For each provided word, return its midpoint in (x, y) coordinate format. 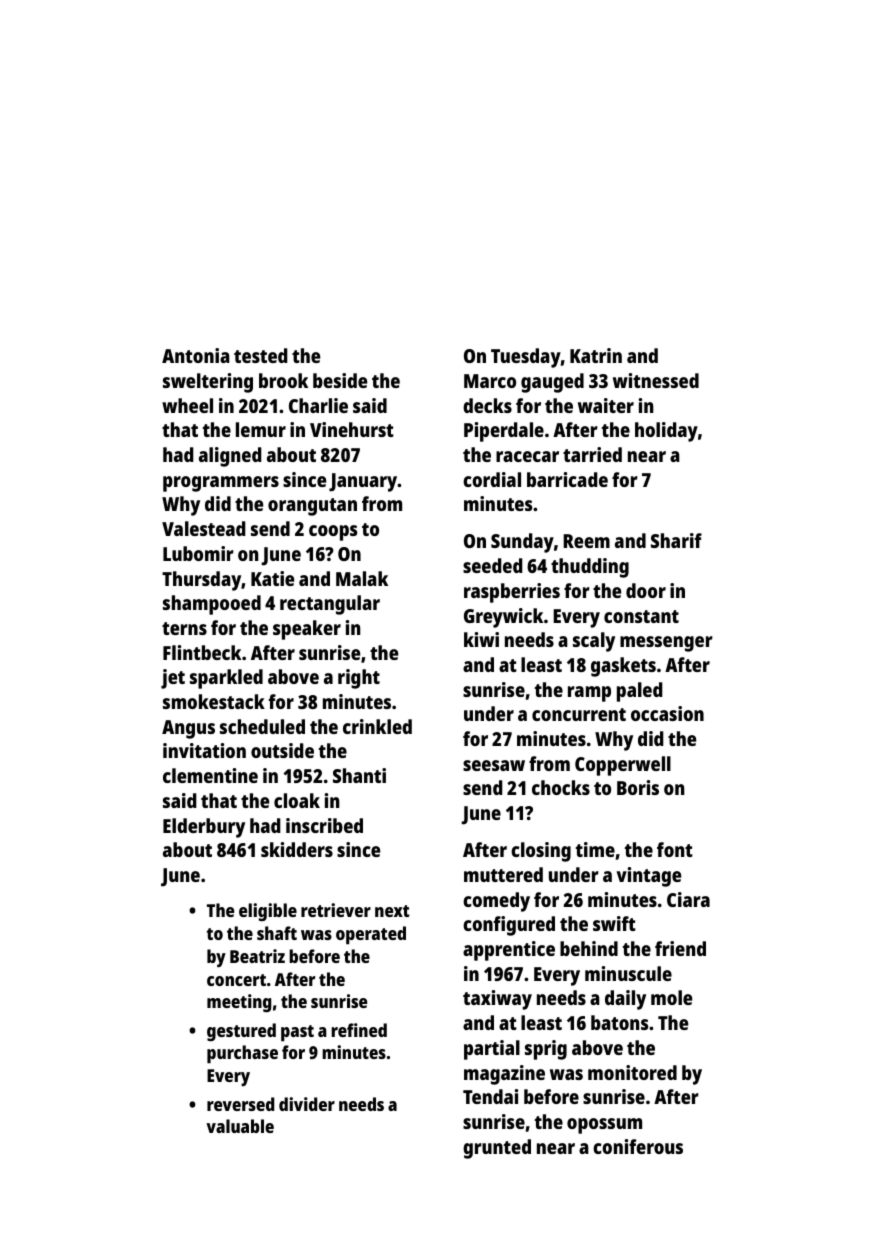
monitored (632, 1072)
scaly (594, 642)
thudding (590, 568)
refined (359, 1030)
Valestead (204, 528)
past (297, 1033)
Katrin (596, 355)
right (359, 679)
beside (340, 380)
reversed (240, 1104)
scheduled (262, 726)
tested (261, 355)
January (363, 482)
